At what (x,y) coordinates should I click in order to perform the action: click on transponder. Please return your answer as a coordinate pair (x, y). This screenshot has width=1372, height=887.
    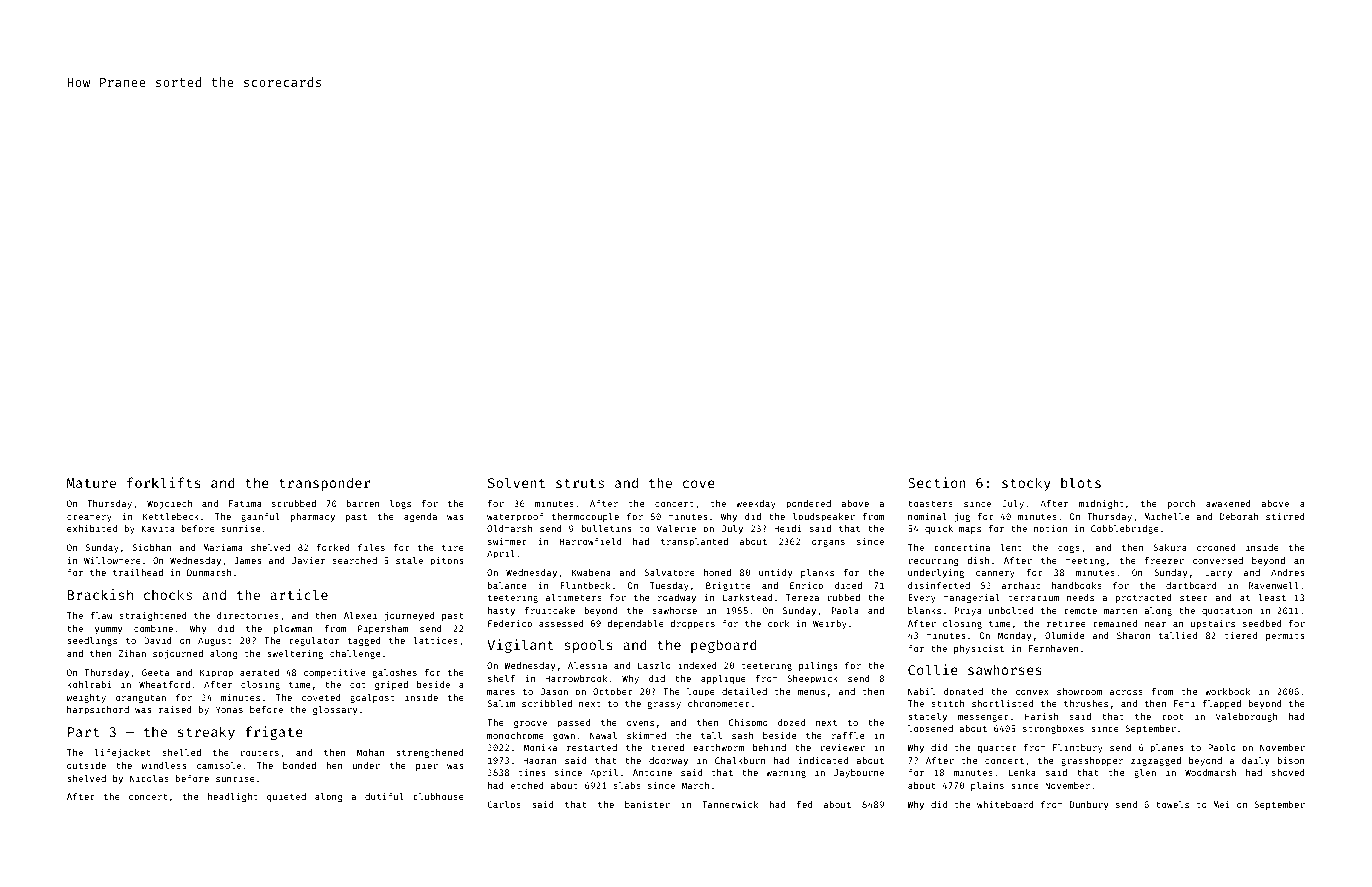
    Looking at the image, I should click on (324, 484).
